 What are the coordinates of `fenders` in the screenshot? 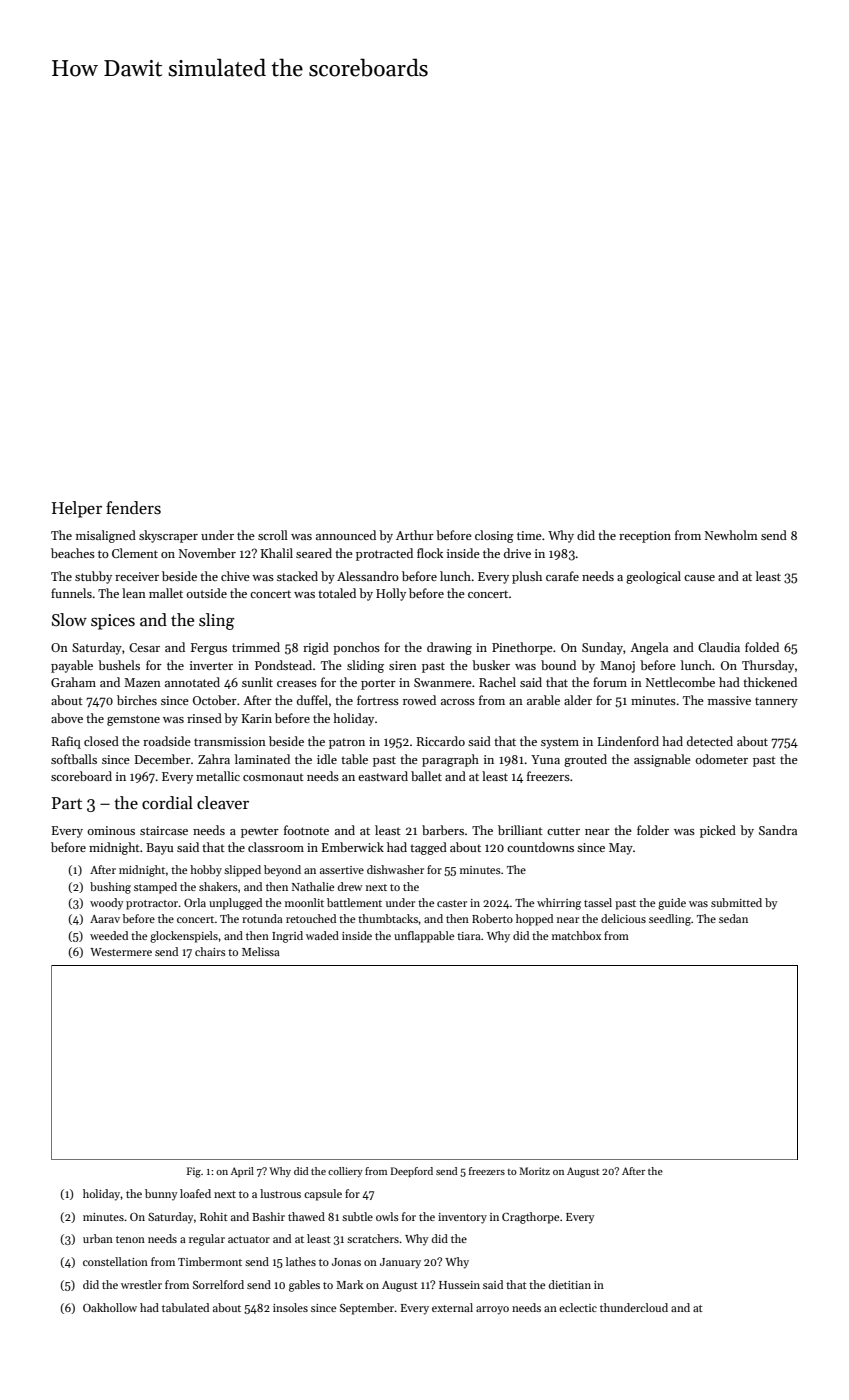 It's located at (133, 508).
